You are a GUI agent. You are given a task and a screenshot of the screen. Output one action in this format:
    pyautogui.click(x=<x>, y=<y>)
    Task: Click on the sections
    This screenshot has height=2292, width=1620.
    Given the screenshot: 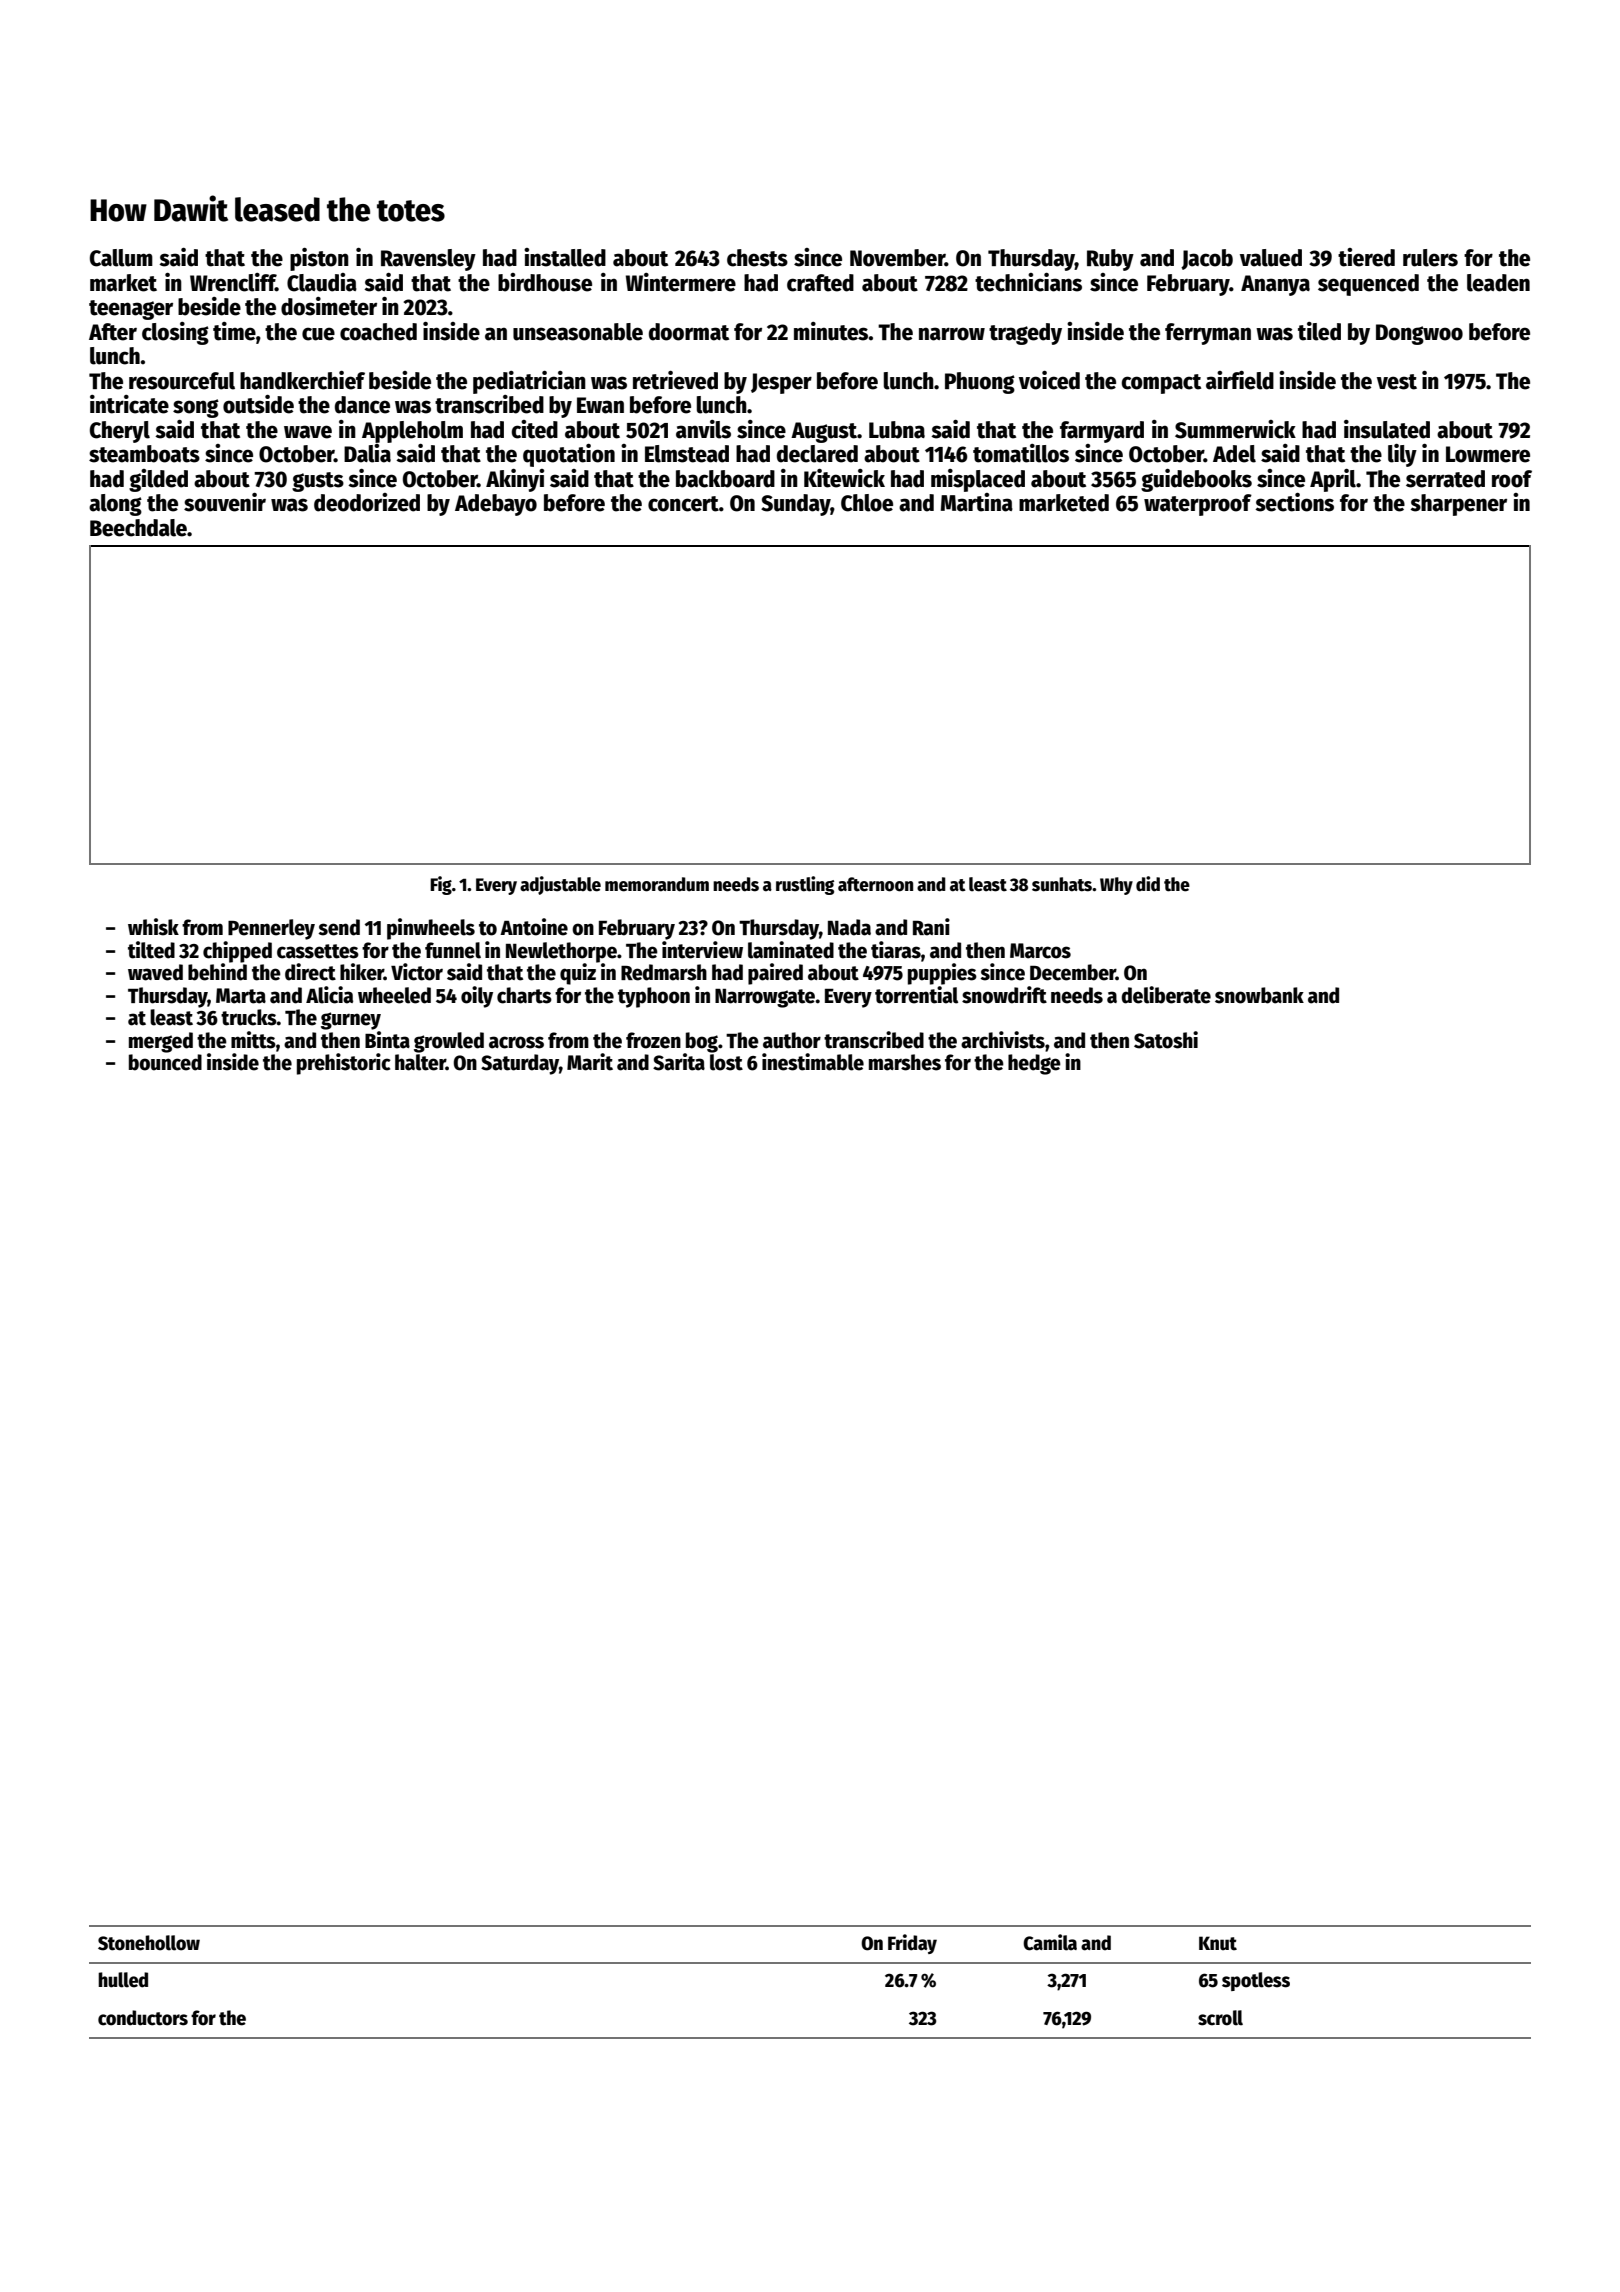 What is the action you would take?
    pyautogui.click(x=1294, y=502)
